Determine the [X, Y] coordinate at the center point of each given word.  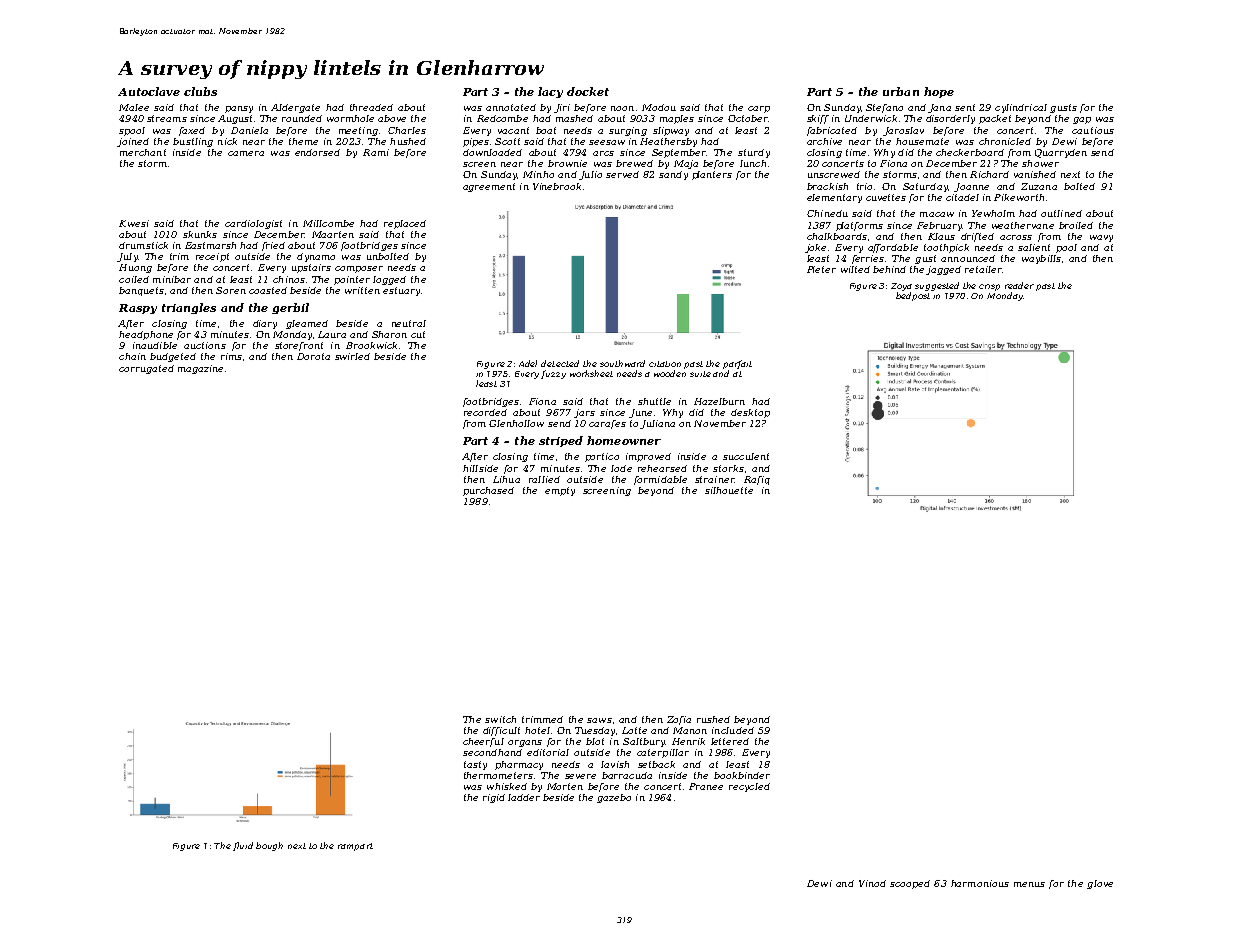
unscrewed [834, 174]
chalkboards [837, 236]
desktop [750, 413]
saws [599, 720]
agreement [489, 187]
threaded [371, 107]
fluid [243, 846]
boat [546, 130]
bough [269, 846]
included [733, 730]
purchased [488, 491]
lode [621, 468]
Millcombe [328, 223]
